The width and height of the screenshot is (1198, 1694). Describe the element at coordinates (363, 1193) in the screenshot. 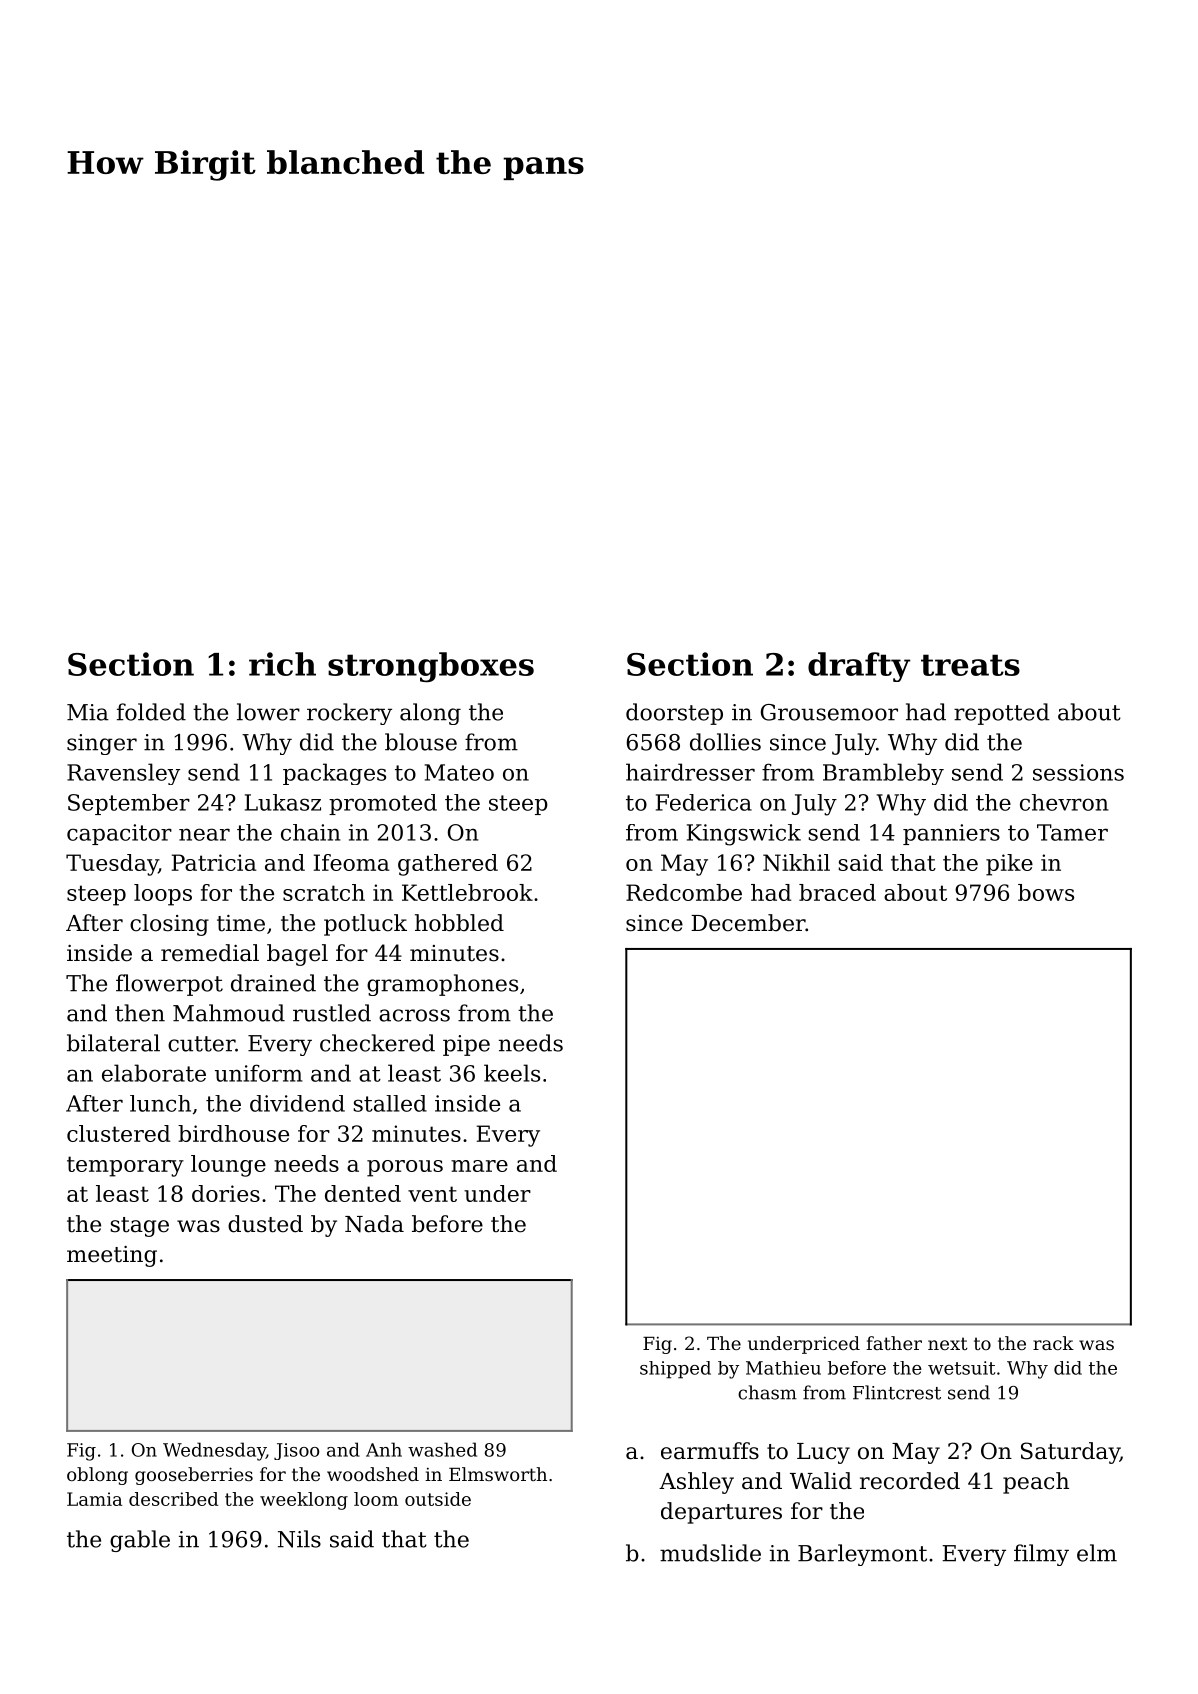

I see `dented` at that location.
